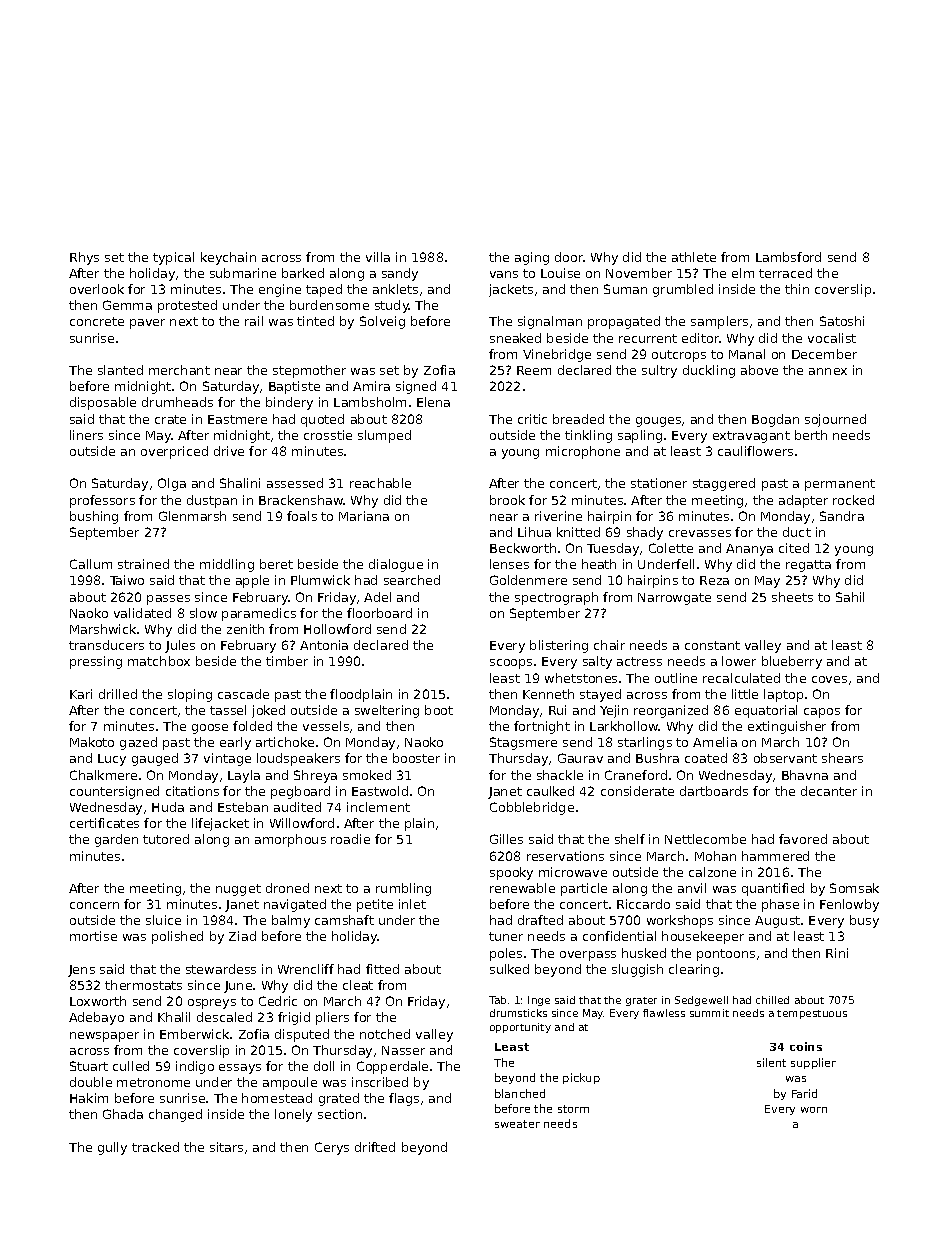  I want to click on Lambsford, so click(788, 257).
